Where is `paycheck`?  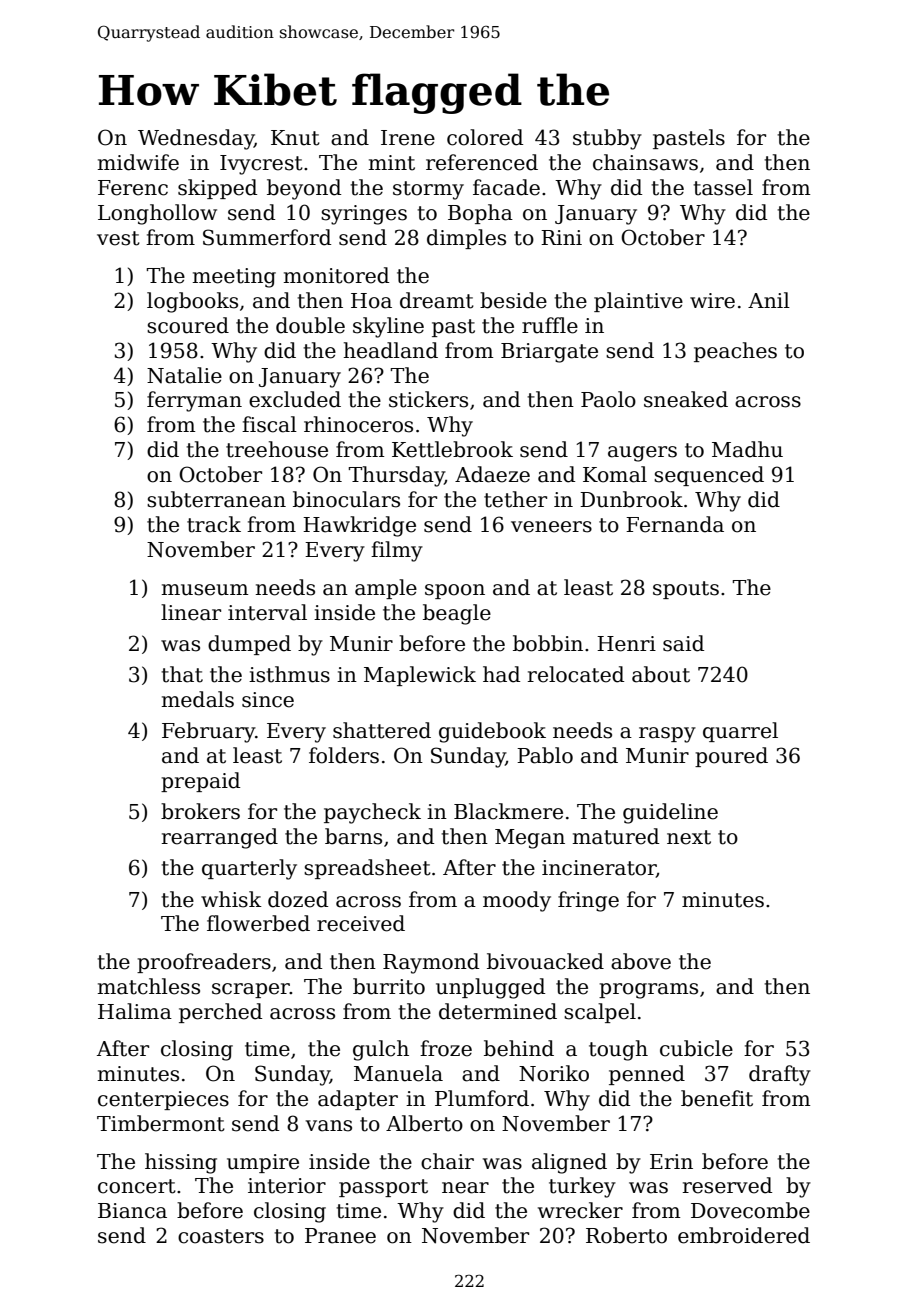
paycheck is located at coordinates (372, 813).
